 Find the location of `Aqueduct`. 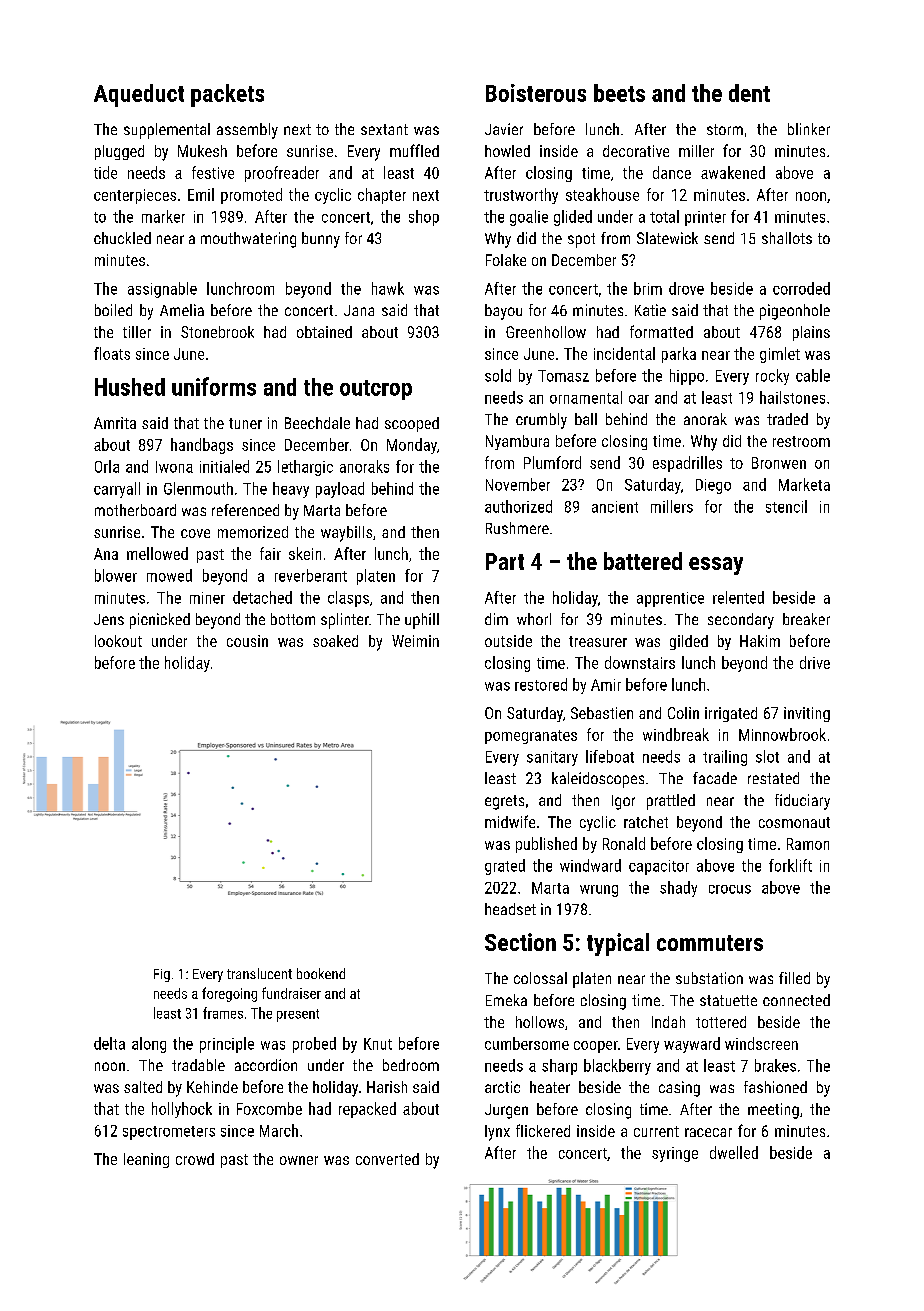

Aqueduct is located at coordinates (139, 95).
